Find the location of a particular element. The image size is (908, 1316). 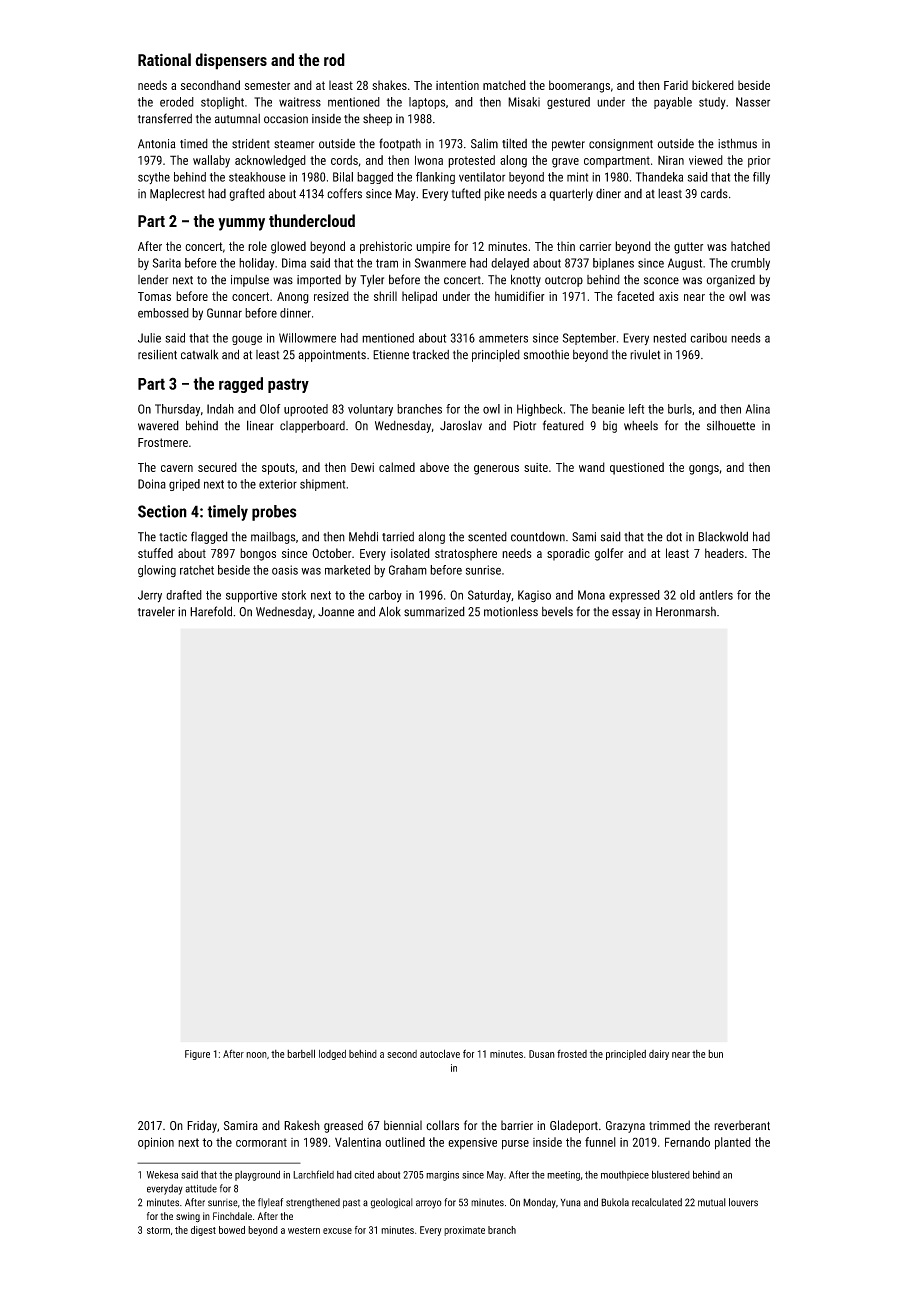

Rational is located at coordinates (164, 59).
